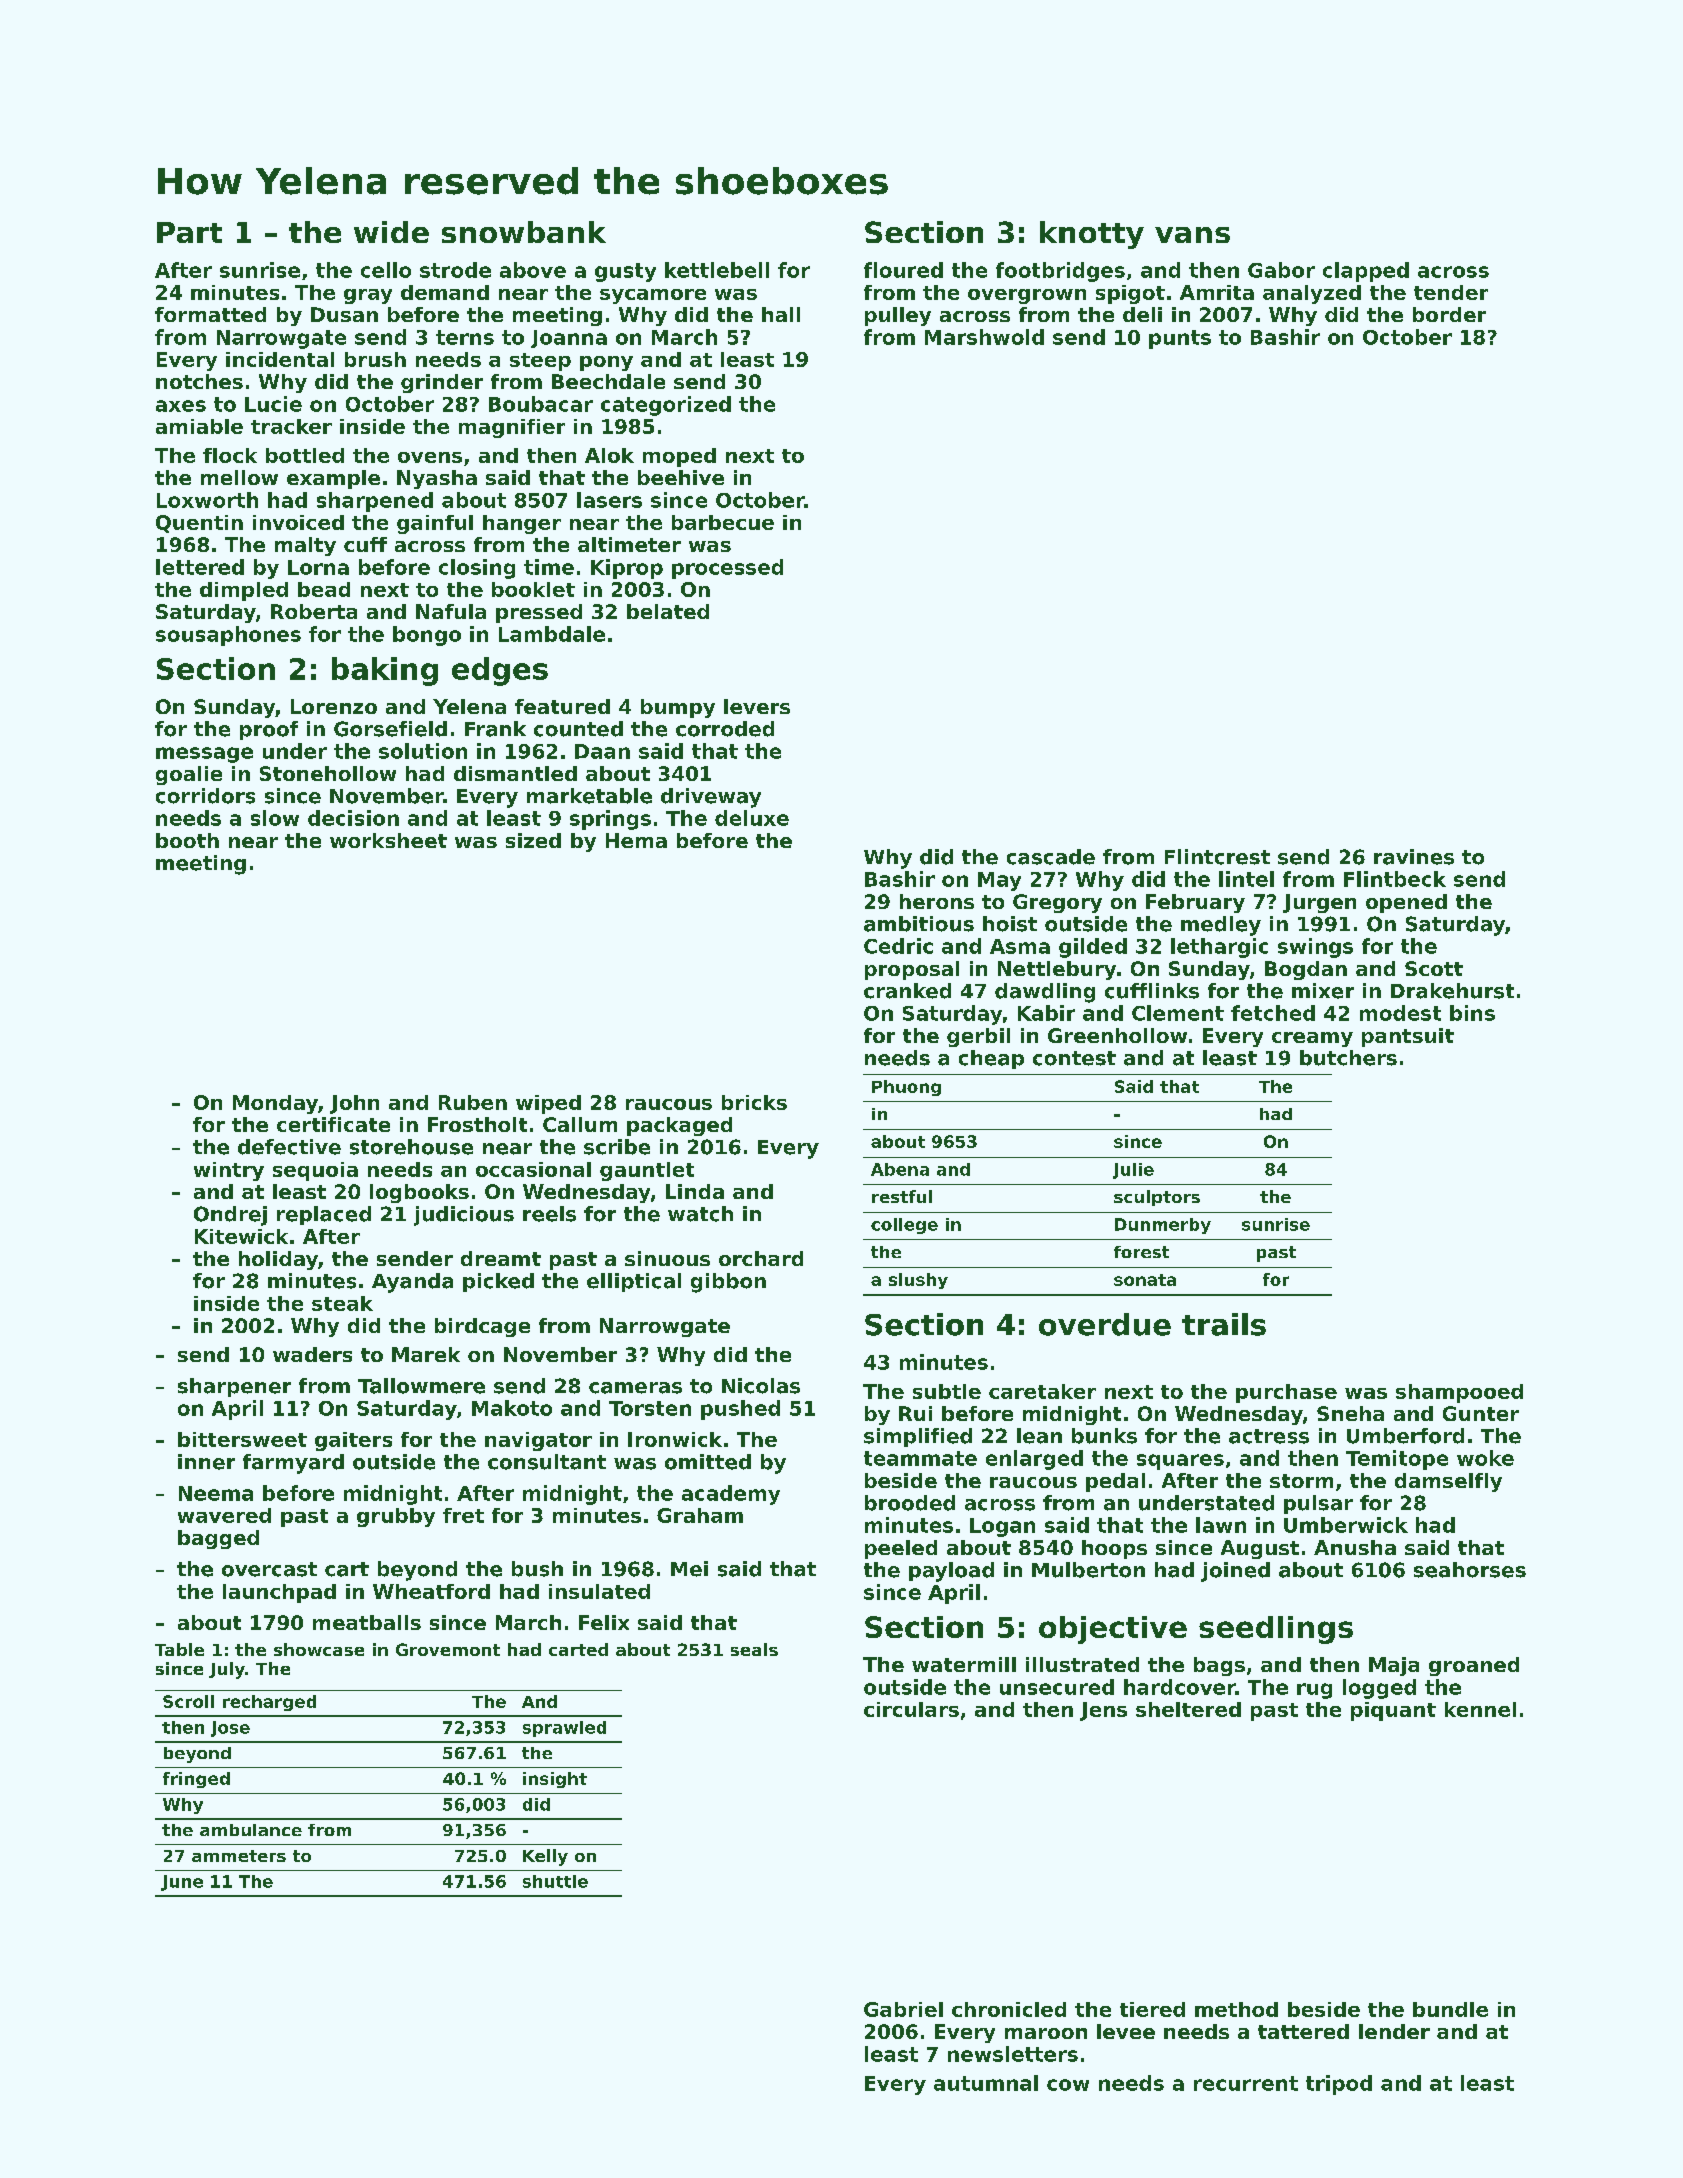 The height and width of the screenshot is (2178, 1683). I want to click on Stonehollow, so click(328, 773).
